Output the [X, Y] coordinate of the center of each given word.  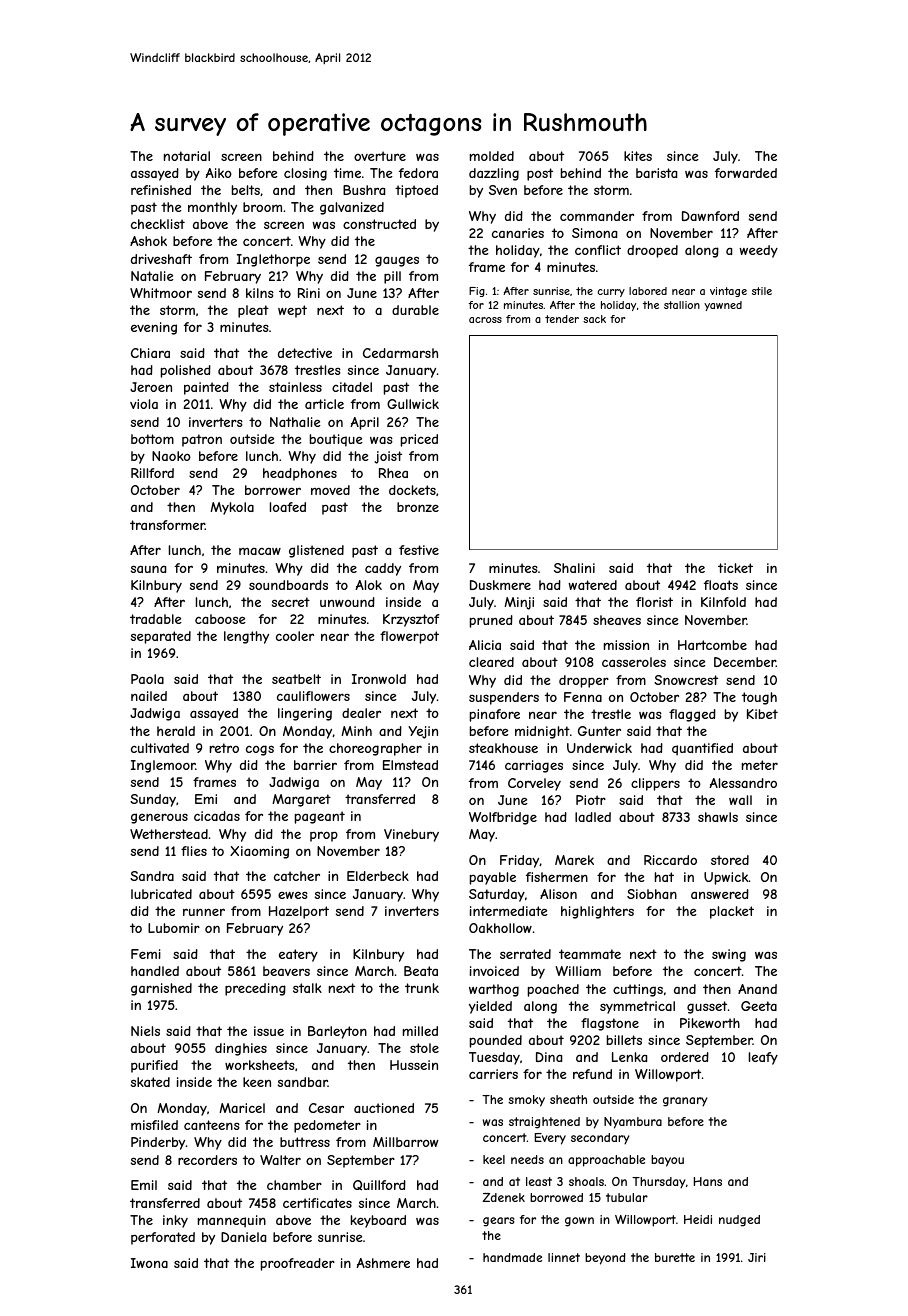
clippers [655, 784]
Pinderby [158, 1143]
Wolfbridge [503, 818]
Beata [421, 971]
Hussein [414, 1065]
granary [685, 1102]
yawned [723, 306]
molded [492, 156]
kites [638, 156]
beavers [286, 971]
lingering [305, 714]
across [485, 320]
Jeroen [151, 387]
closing [305, 174]
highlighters [597, 912]
